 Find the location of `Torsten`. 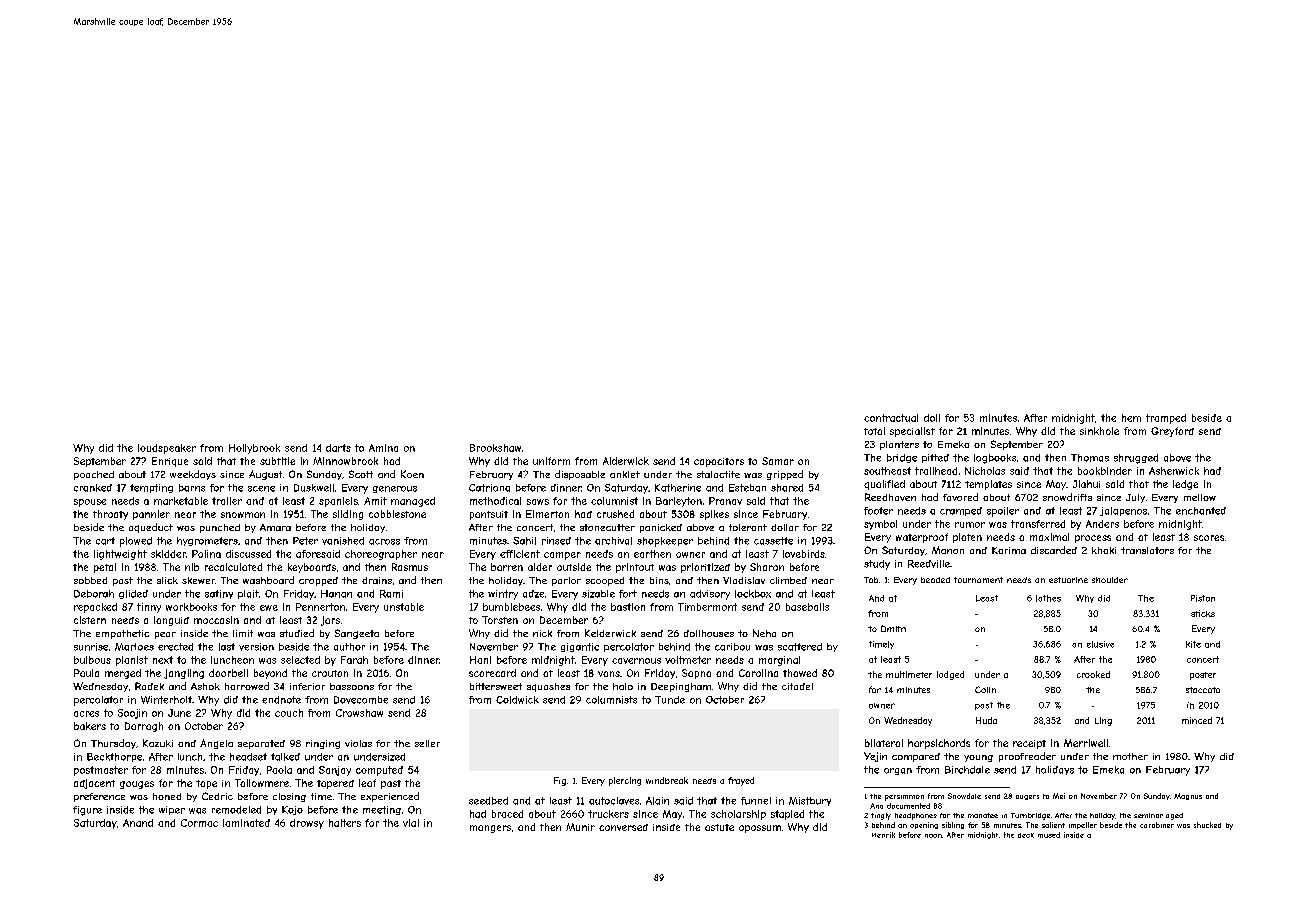

Torsten is located at coordinates (500, 620).
